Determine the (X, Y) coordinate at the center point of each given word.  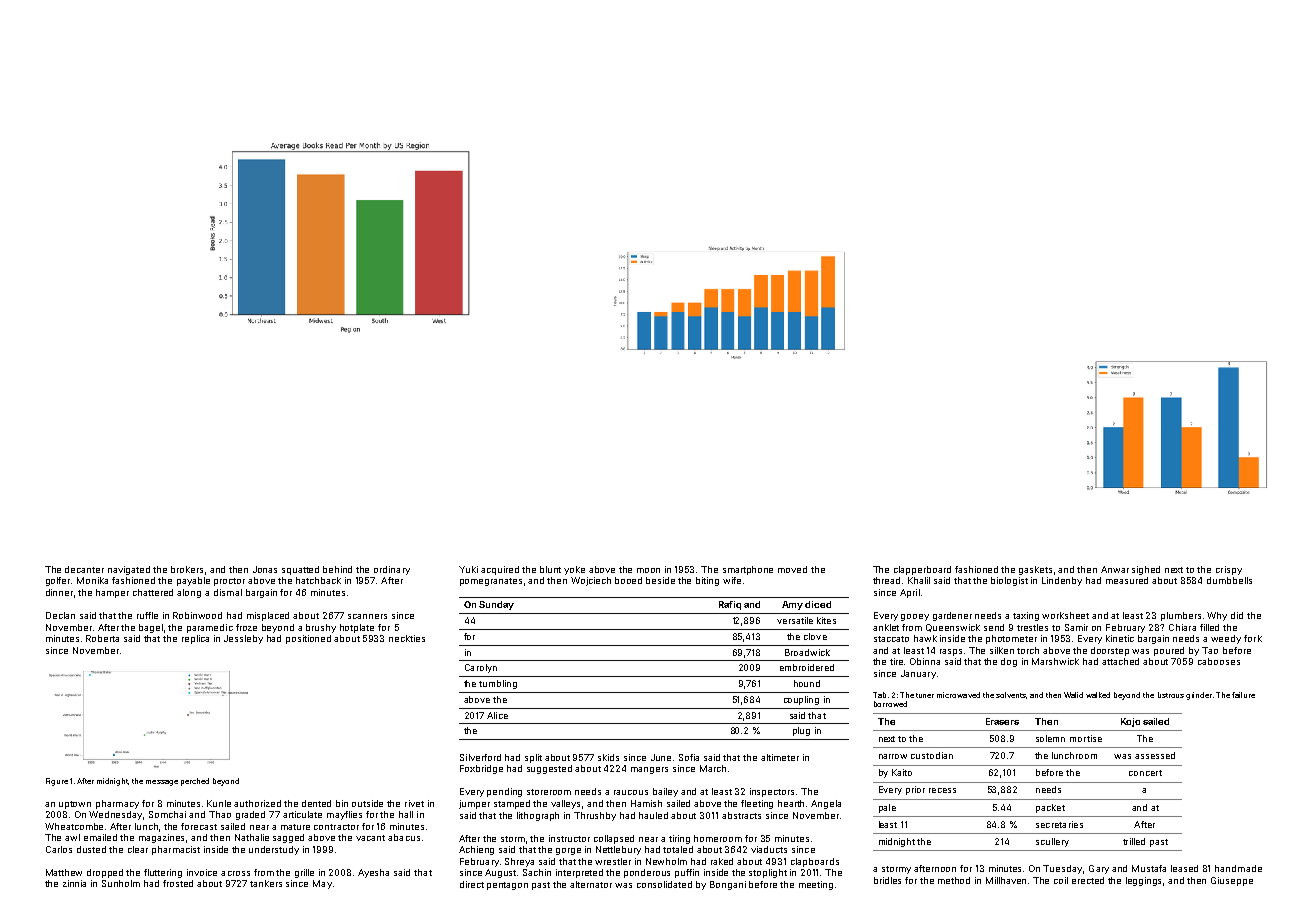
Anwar (1115, 569)
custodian (932, 755)
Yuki (468, 569)
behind (337, 569)
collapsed (614, 839)
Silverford (480, 757)
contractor (336, 827)
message (162, 783)
